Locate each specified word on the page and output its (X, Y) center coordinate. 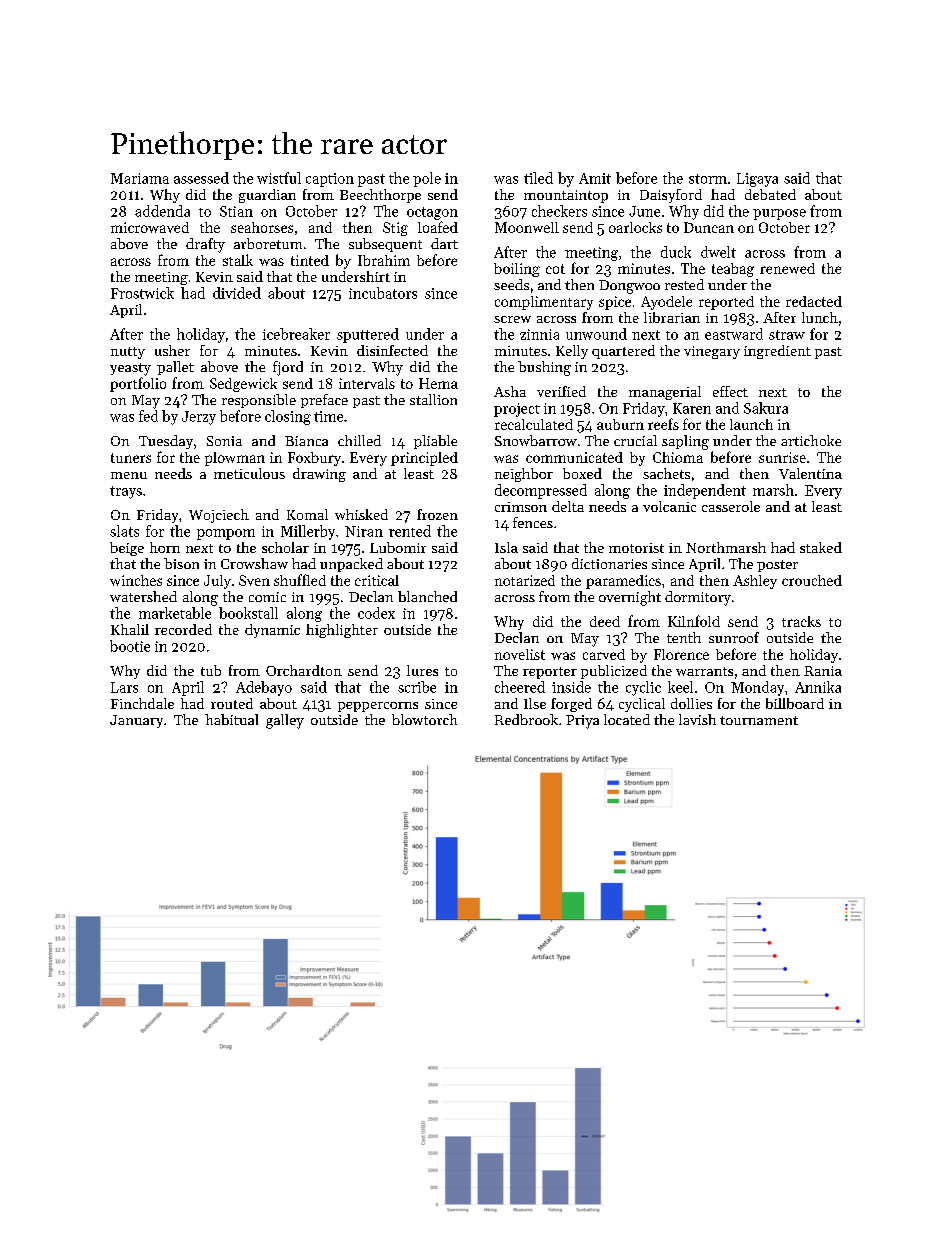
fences (533, 522)
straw (787, 335)
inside (571, 687)
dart (444, 243)
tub (211, 670)
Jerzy (199, 418)
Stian (236, 211)
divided (237, 293)
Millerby (308, 532)
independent (705, 491)
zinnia (539, 334)
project (517, 410)
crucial (635, 440)
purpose (779, 214)
